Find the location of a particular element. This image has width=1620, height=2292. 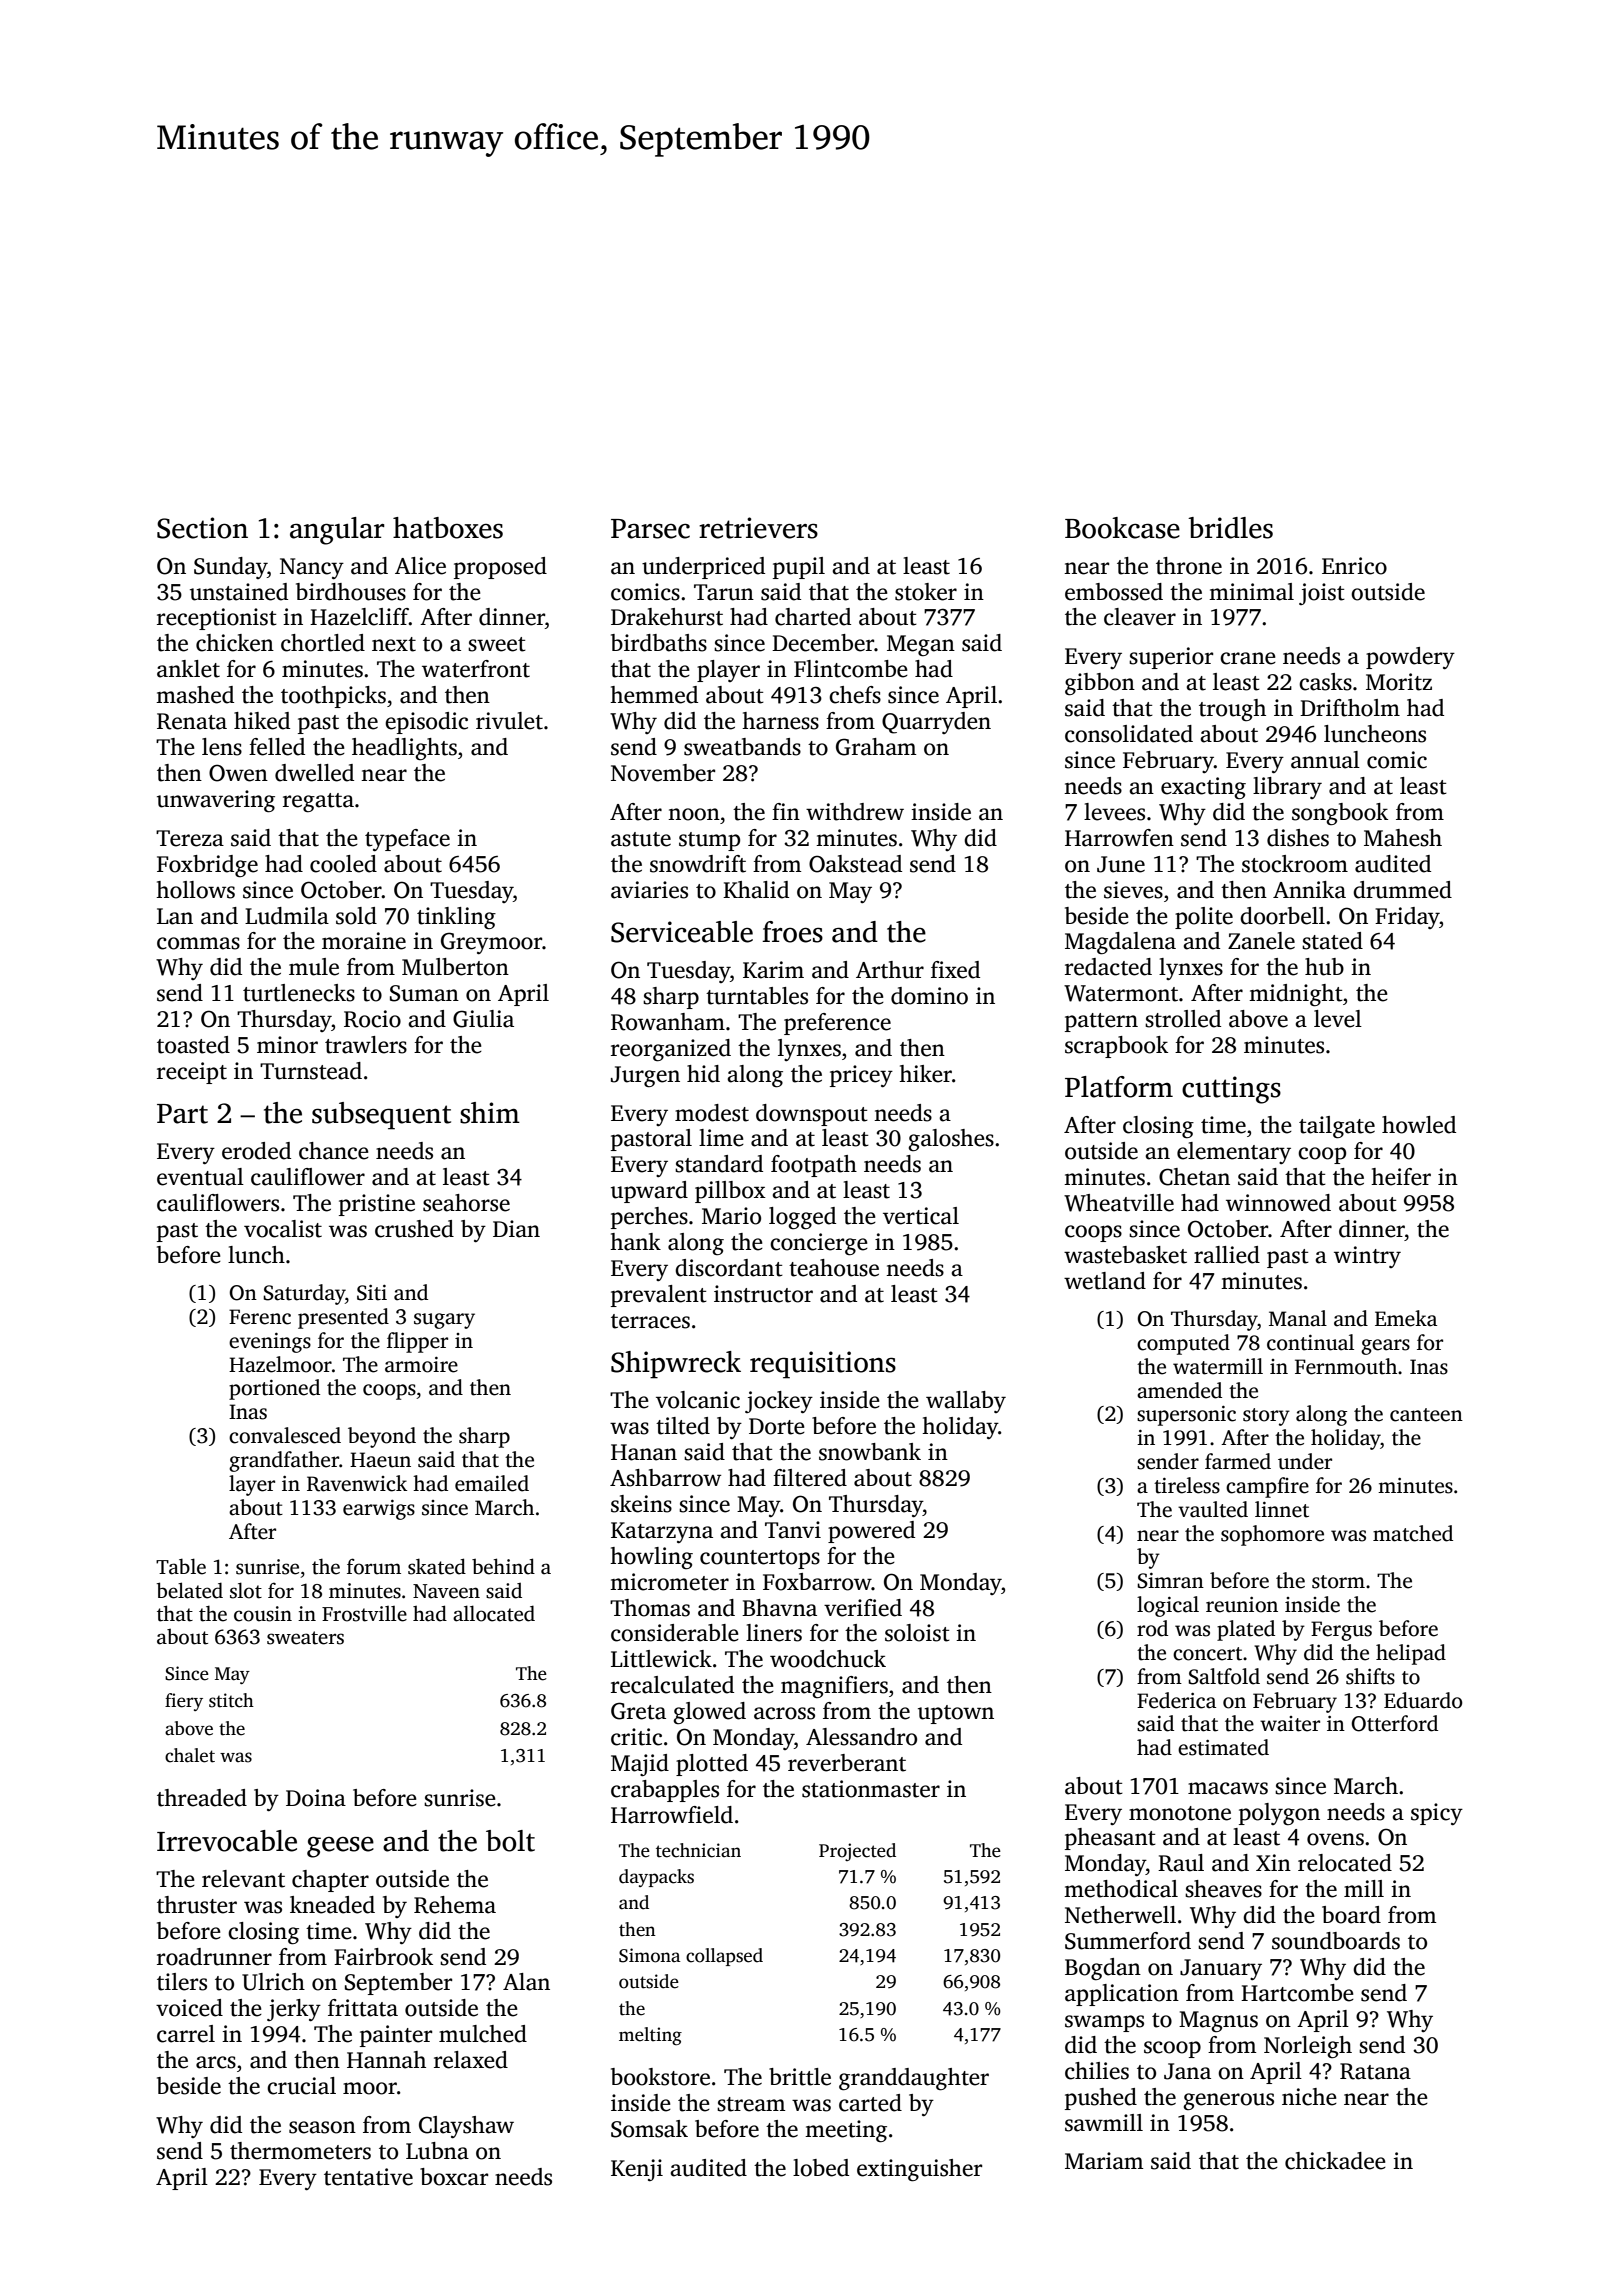

Serviceable is located at coordinates (682, 932).
